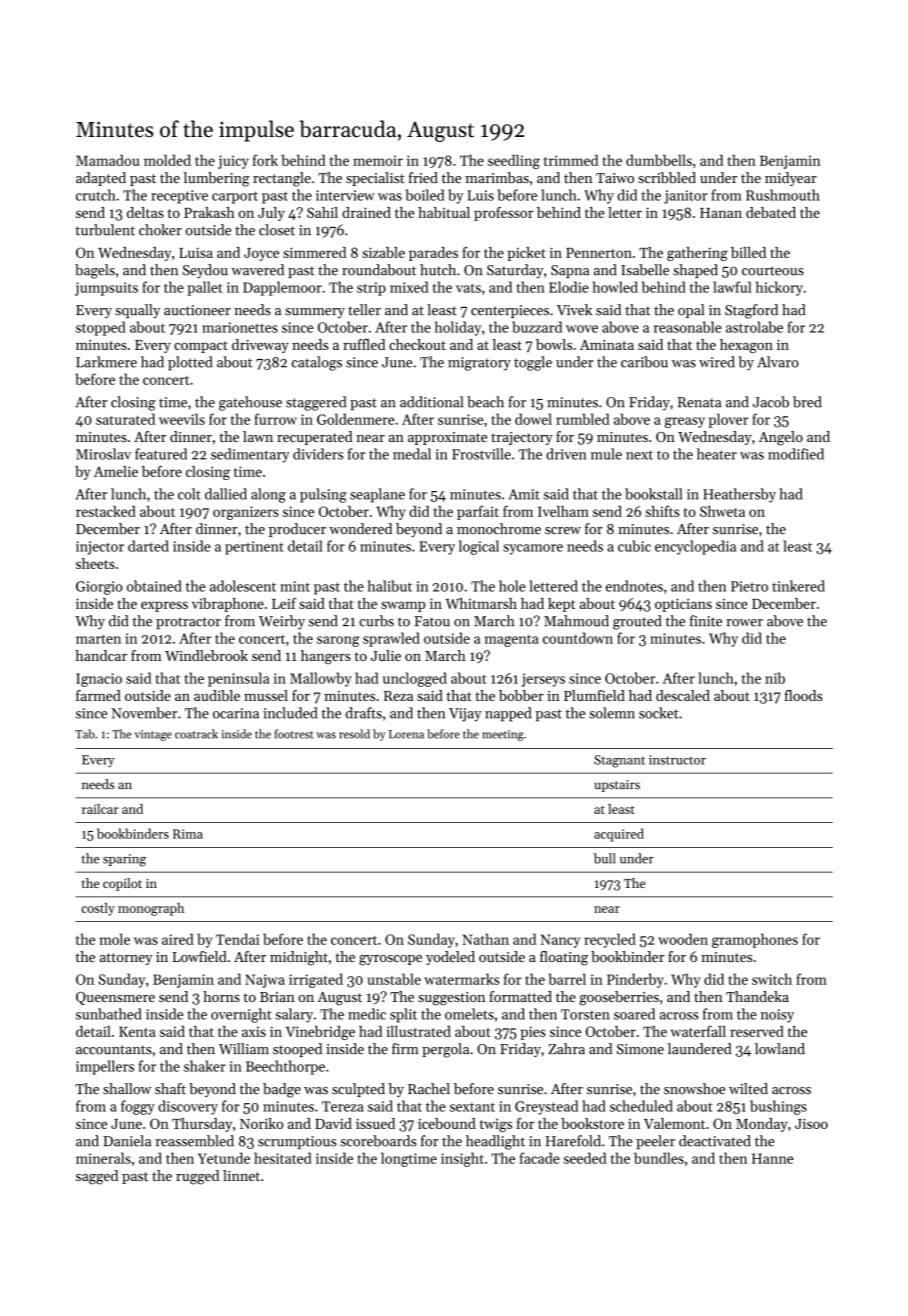 The width and height of the image is (908, 1316). Describe the element at coordinates (355, 419) in the image. I see `Goldenmere` at that location.
